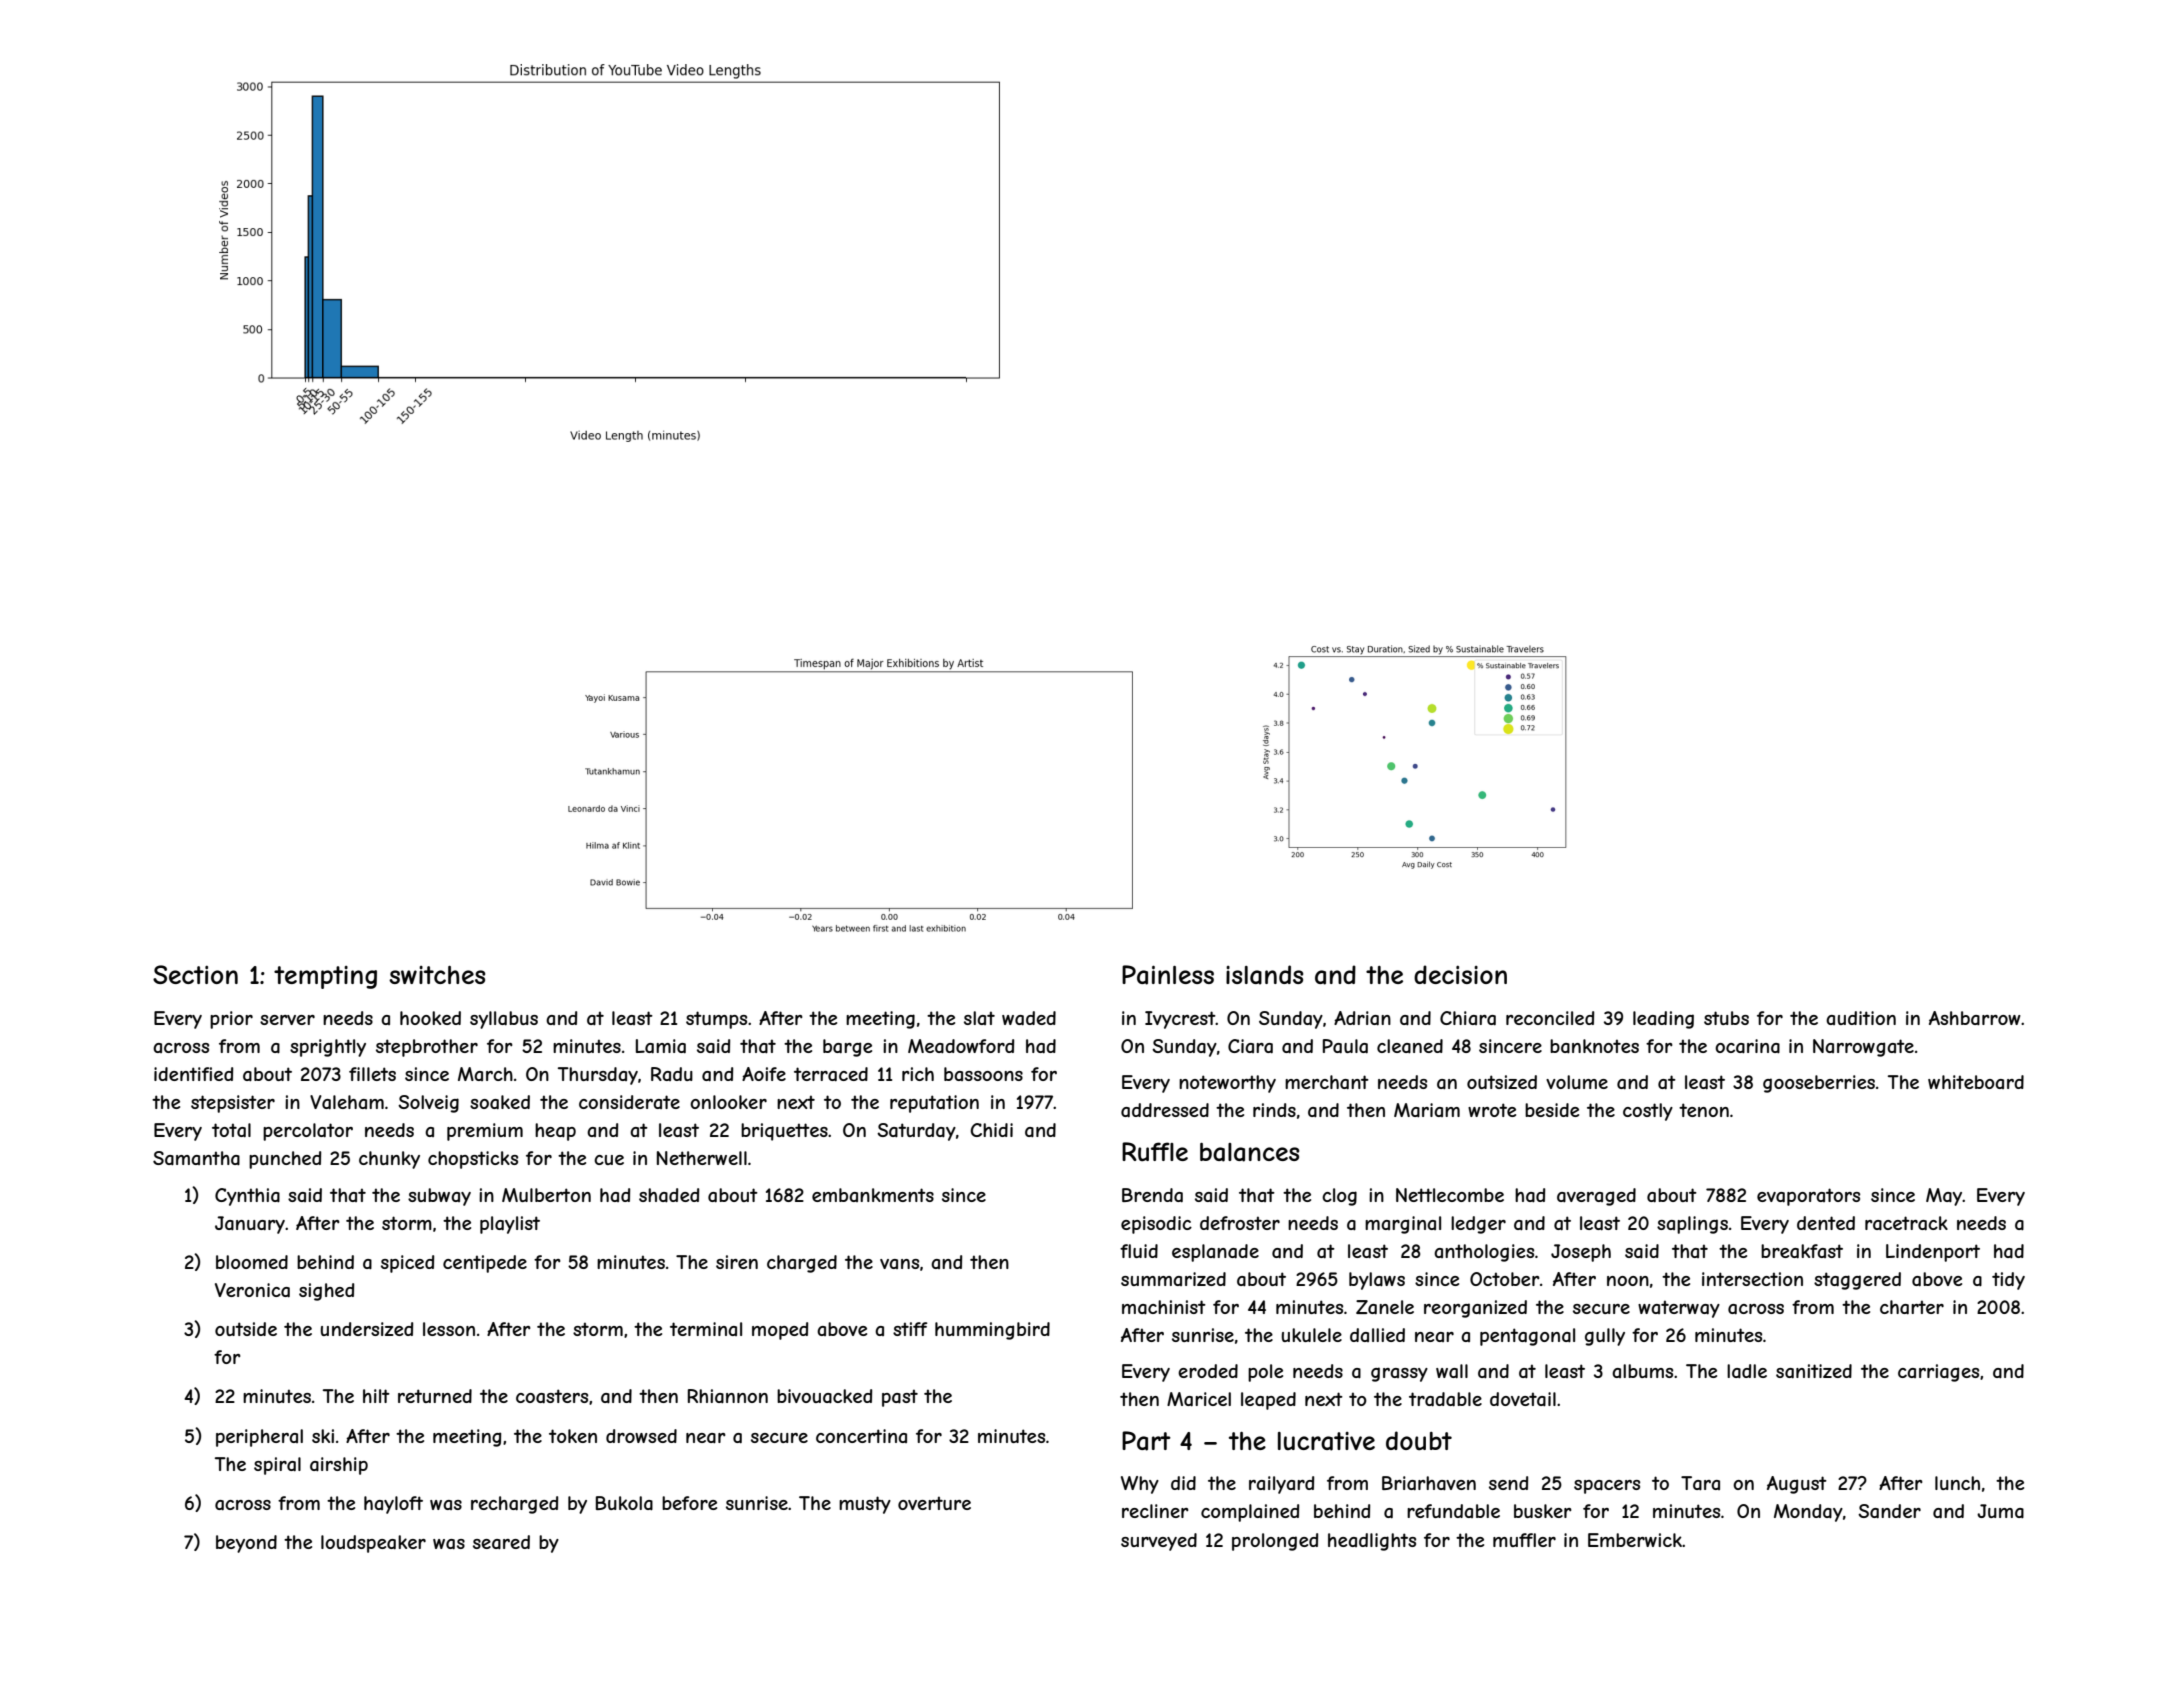 The image size is (2178, 1683). I want to click on switches, so click(437, 975).
